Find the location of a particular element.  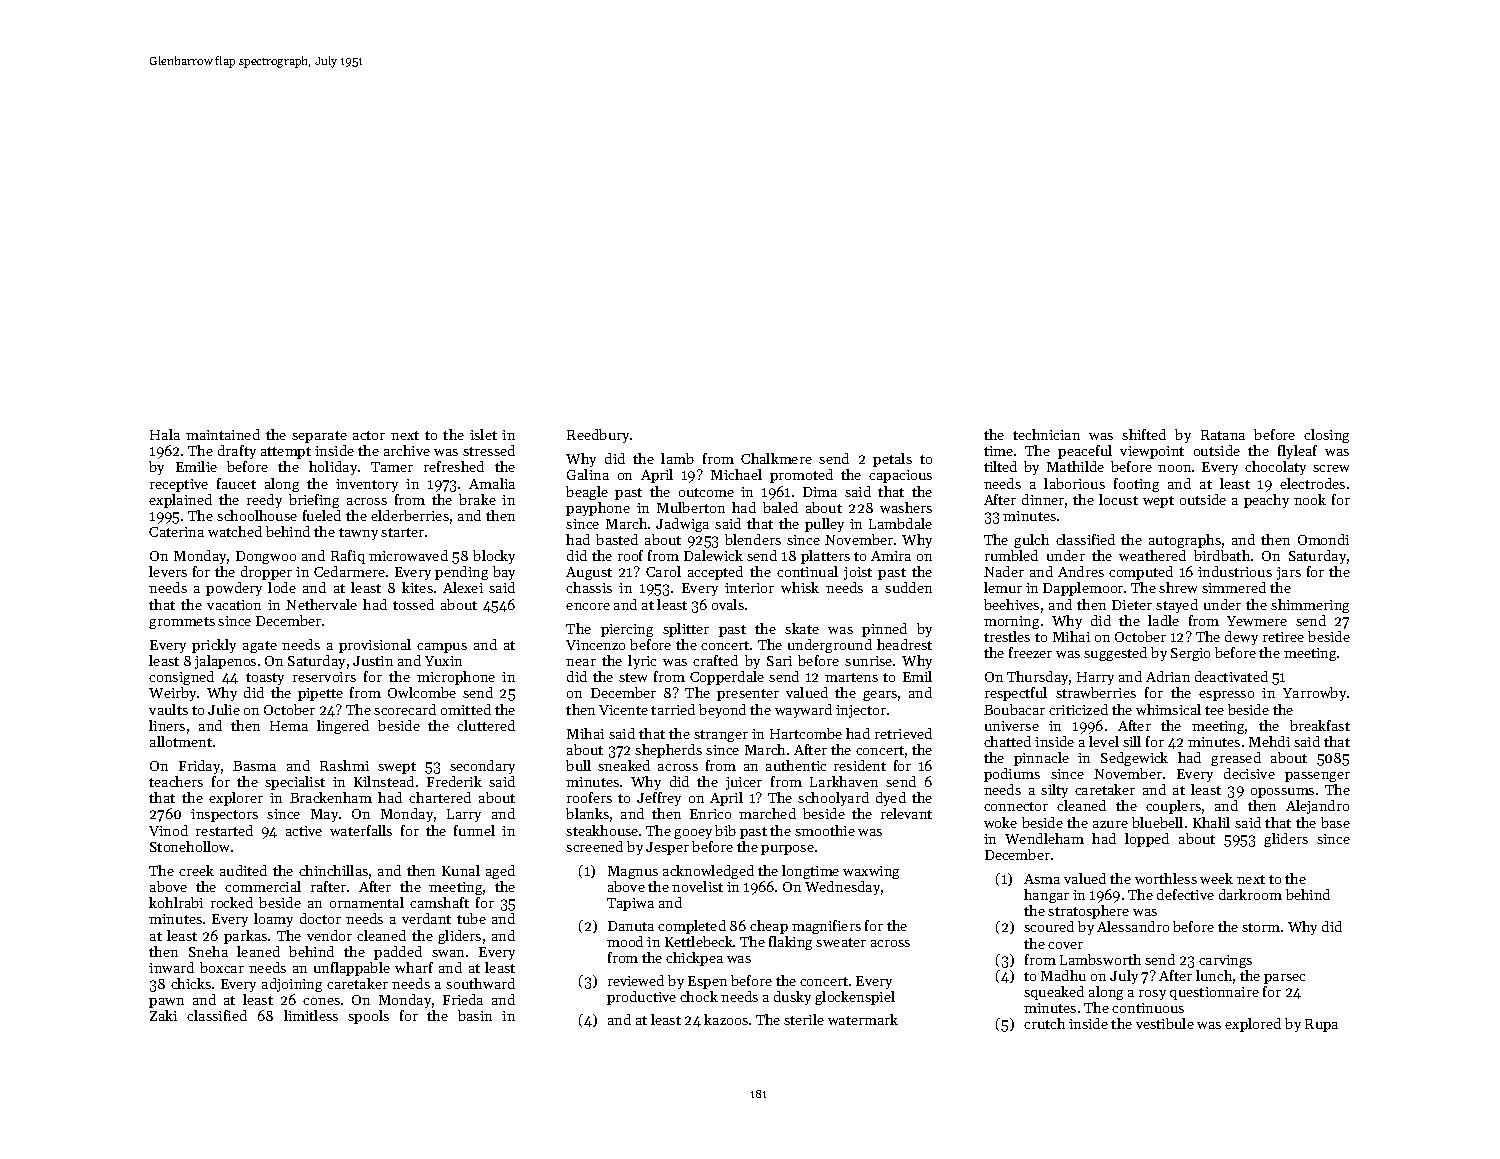

opossums is located at coordinates (1282, 793).
